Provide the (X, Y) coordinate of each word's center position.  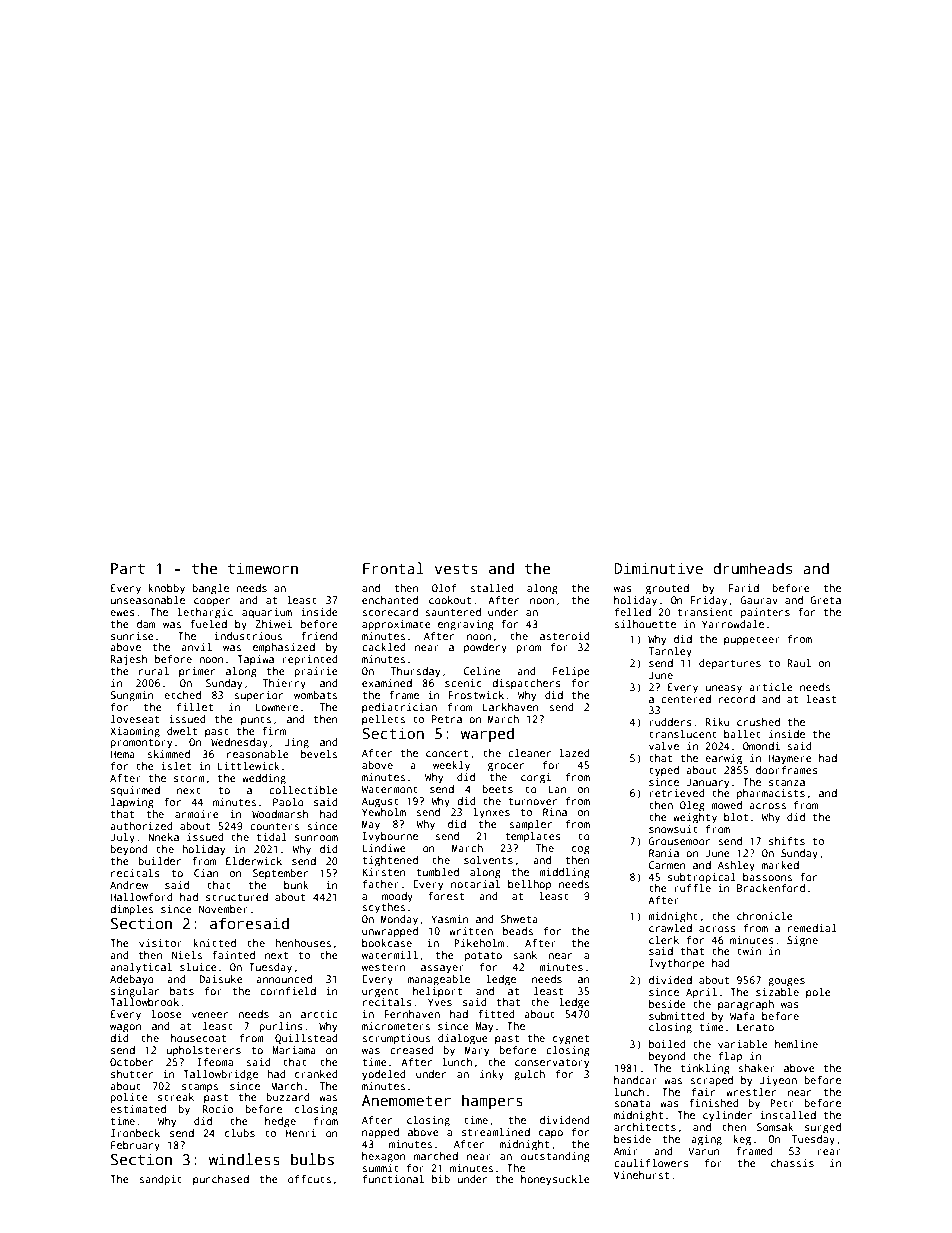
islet (176, 766)
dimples (131, 910)
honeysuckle (555, 1180)
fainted (233, 955)
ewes (122, 613)
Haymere (790, 759)
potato (483, 957)
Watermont (389, 789)
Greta (825, 600)
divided (670, 980)
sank (525, 955)
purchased (221, 1180)
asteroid (565, 636)
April (701, 993)
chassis (792, 1163)
